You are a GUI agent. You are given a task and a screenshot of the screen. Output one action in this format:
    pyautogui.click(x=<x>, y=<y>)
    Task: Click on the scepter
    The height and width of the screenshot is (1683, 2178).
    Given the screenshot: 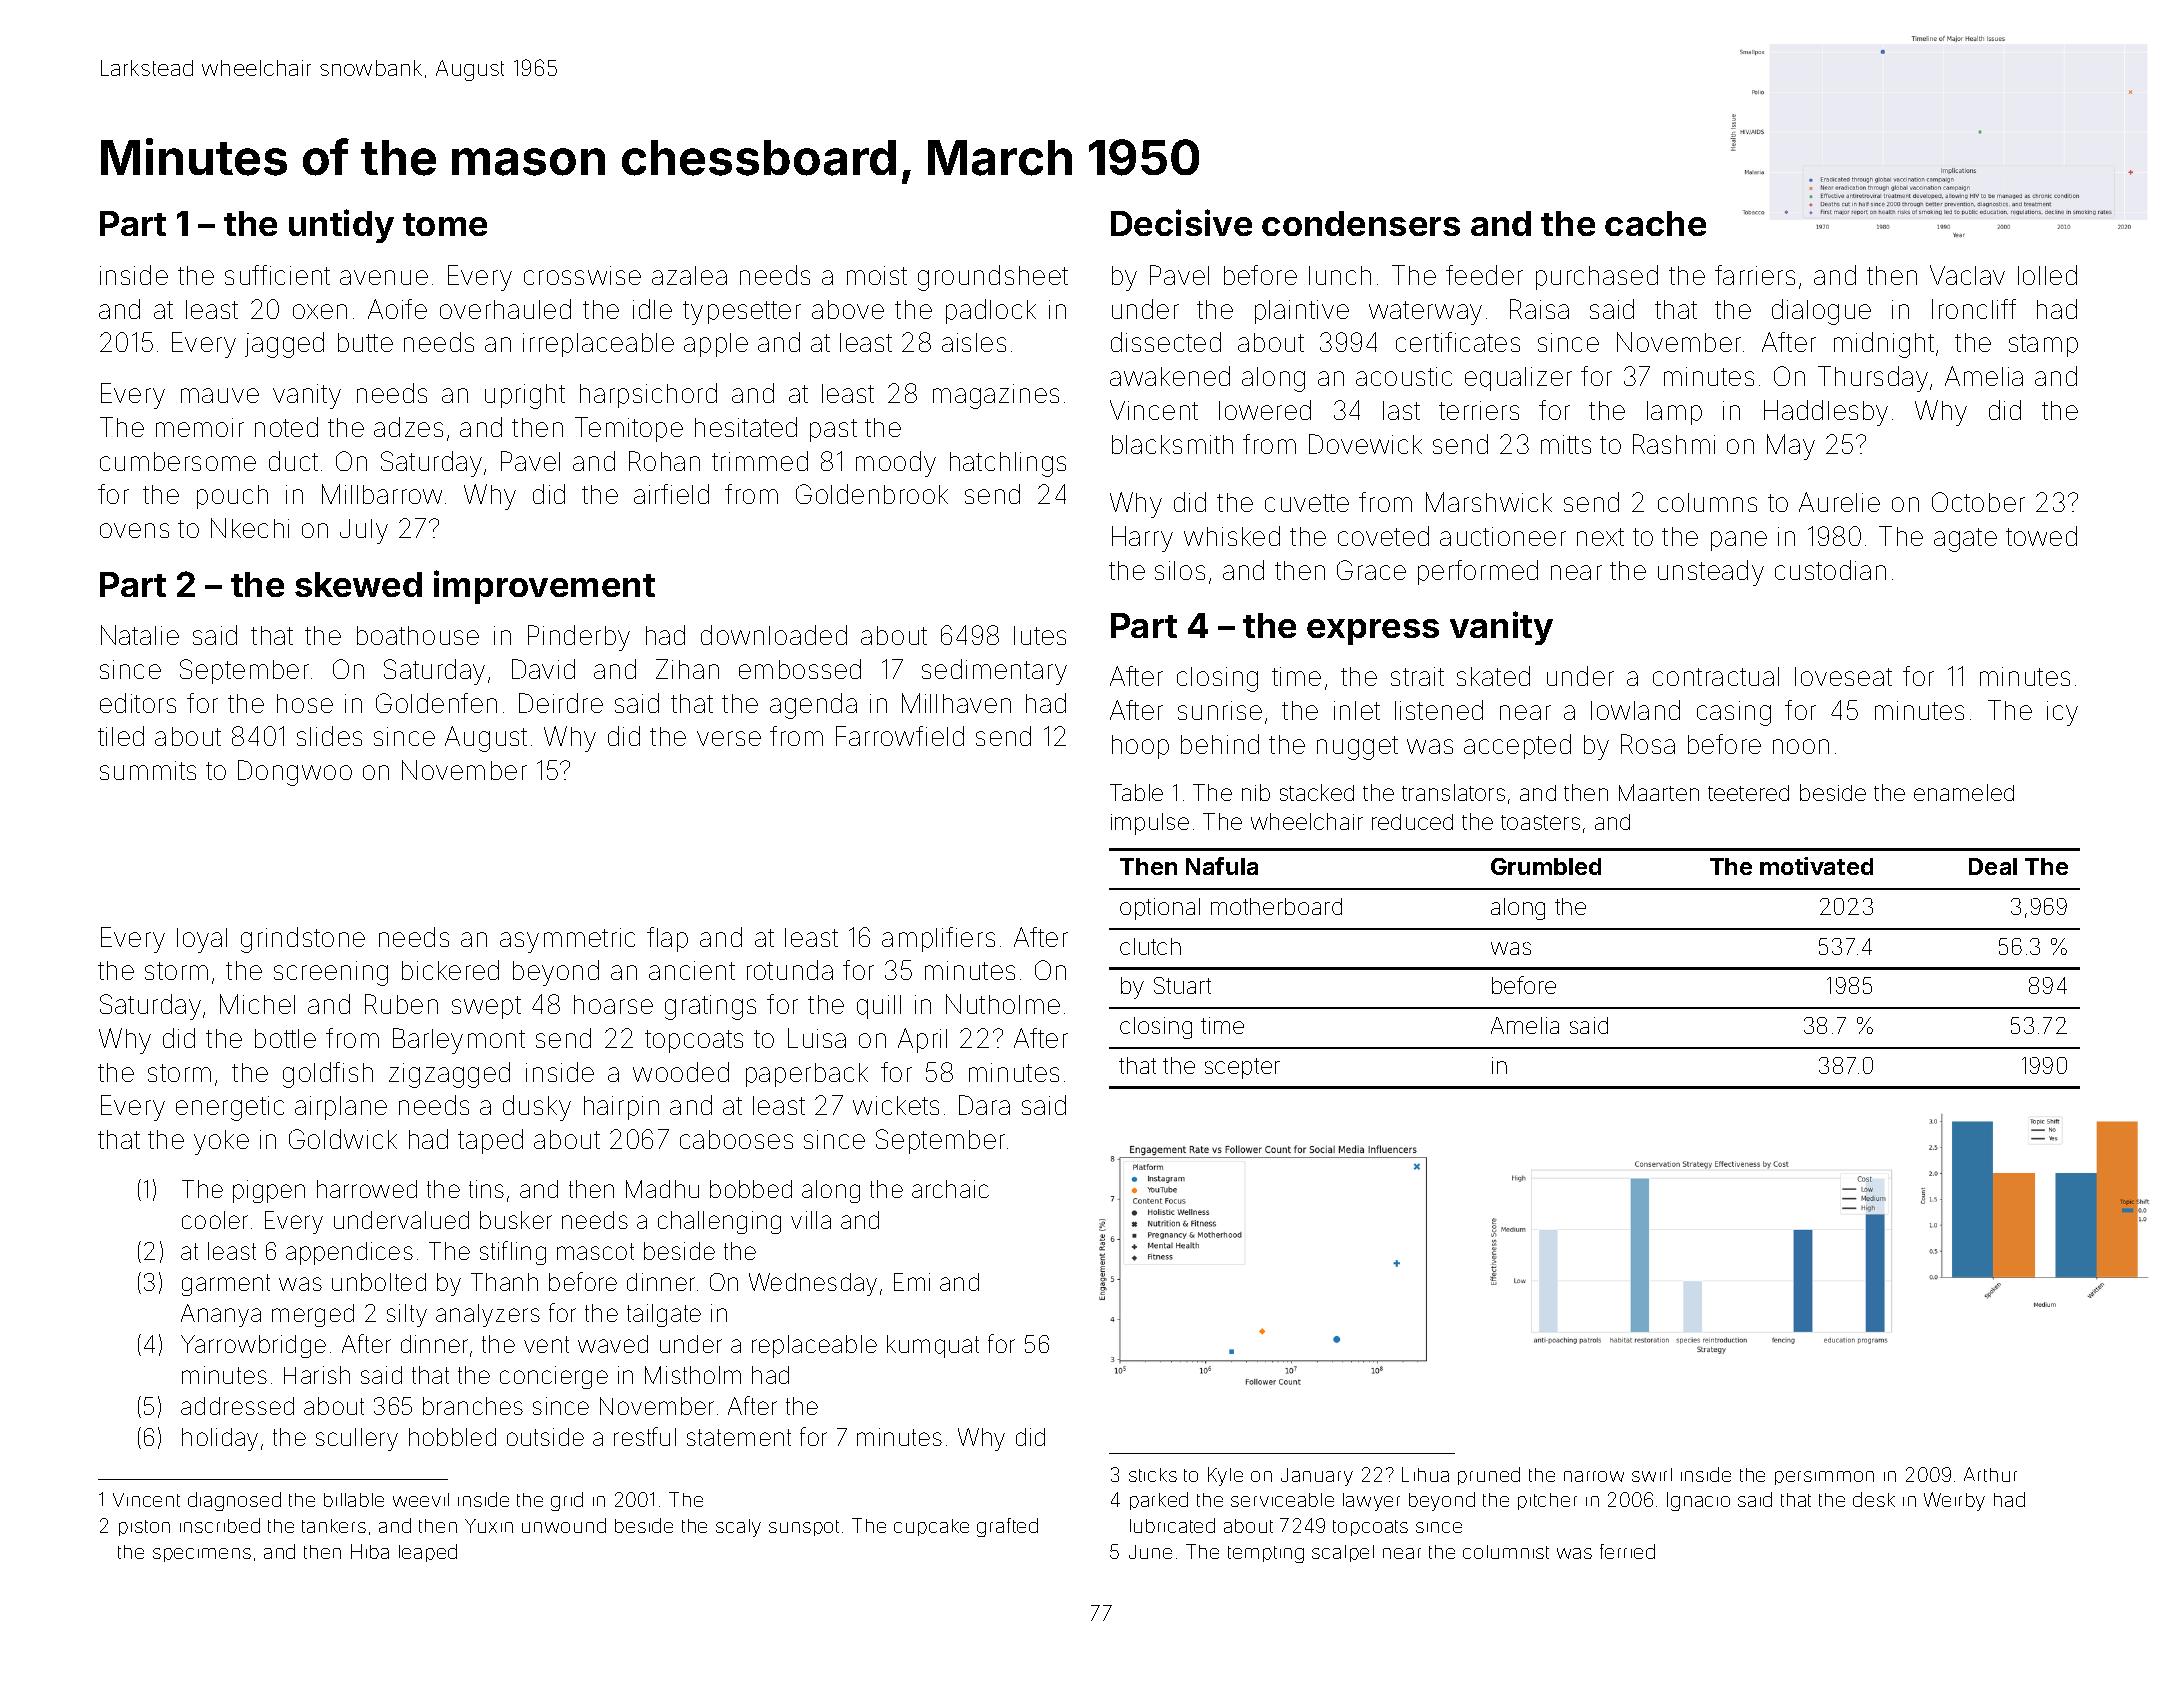 What is the action you would take?
    pyautogui.click(x=1242, y=1068)
